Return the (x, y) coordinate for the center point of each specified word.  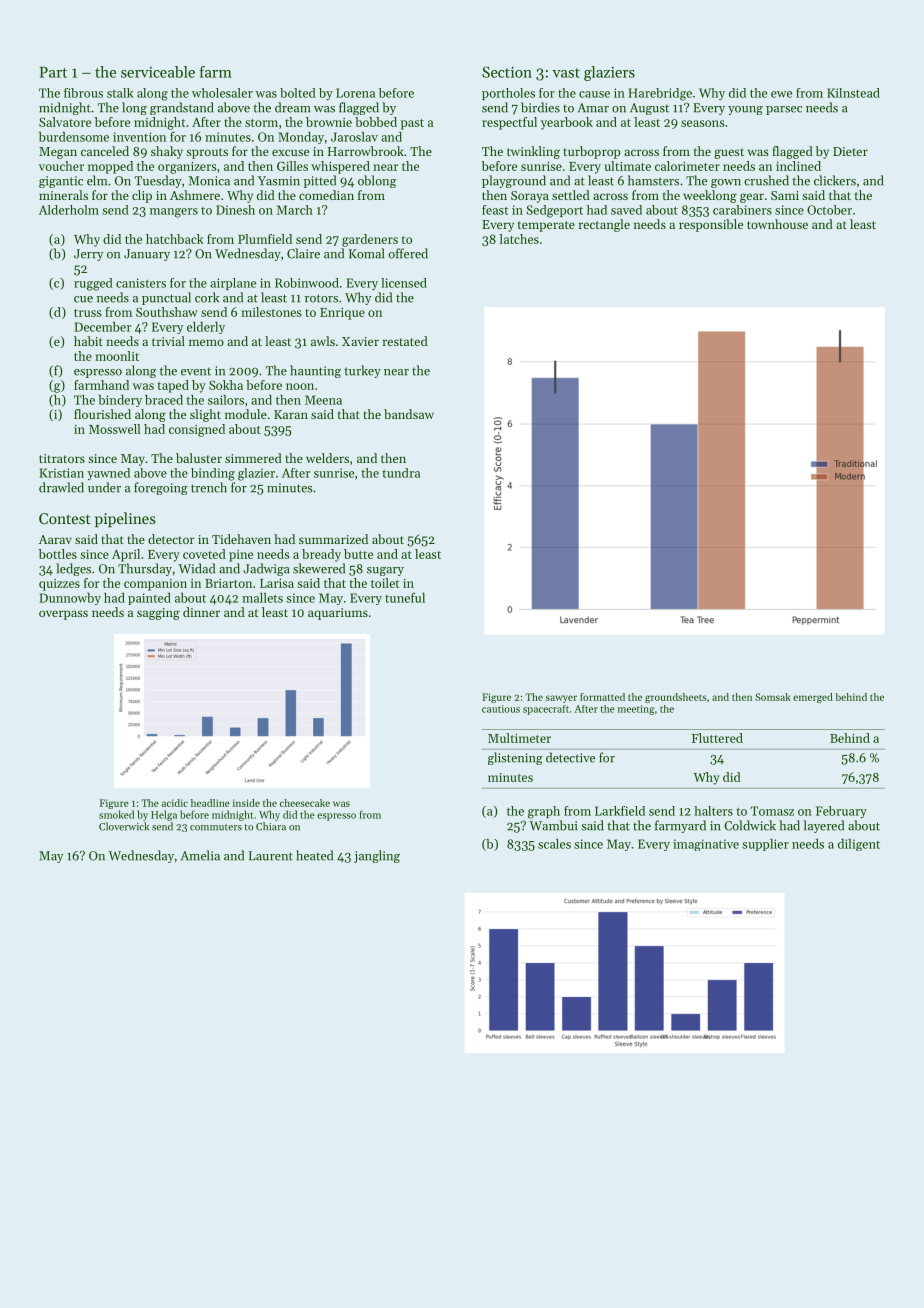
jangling (377, 856)
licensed (404, 283)
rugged (93, 284)
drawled (61, 487)
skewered (319, 568)
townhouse (777, 224)
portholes (508, 94)
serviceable (158, 72)
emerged (813, 698)
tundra (401, 473)
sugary (385, 571)
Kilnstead (853, 93)
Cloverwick (124, 826)
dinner (201, 612)
